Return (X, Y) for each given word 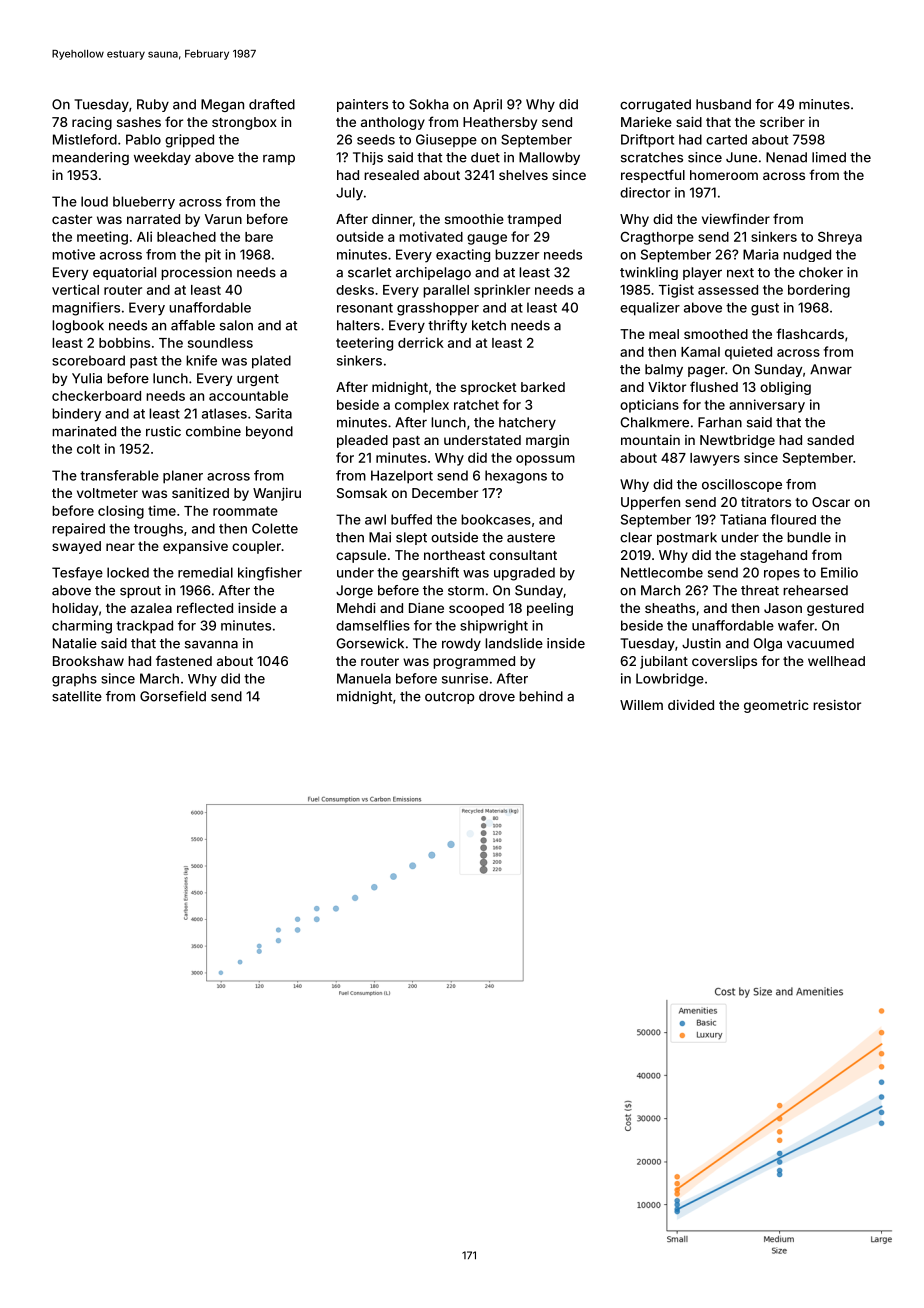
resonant (365, 308)
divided (691, 705)
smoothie (474, 219)
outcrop (449, 698)
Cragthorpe (657, 238)
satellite (77, 696)
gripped (189, 141)
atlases (224, 413)
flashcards (810, 333)
